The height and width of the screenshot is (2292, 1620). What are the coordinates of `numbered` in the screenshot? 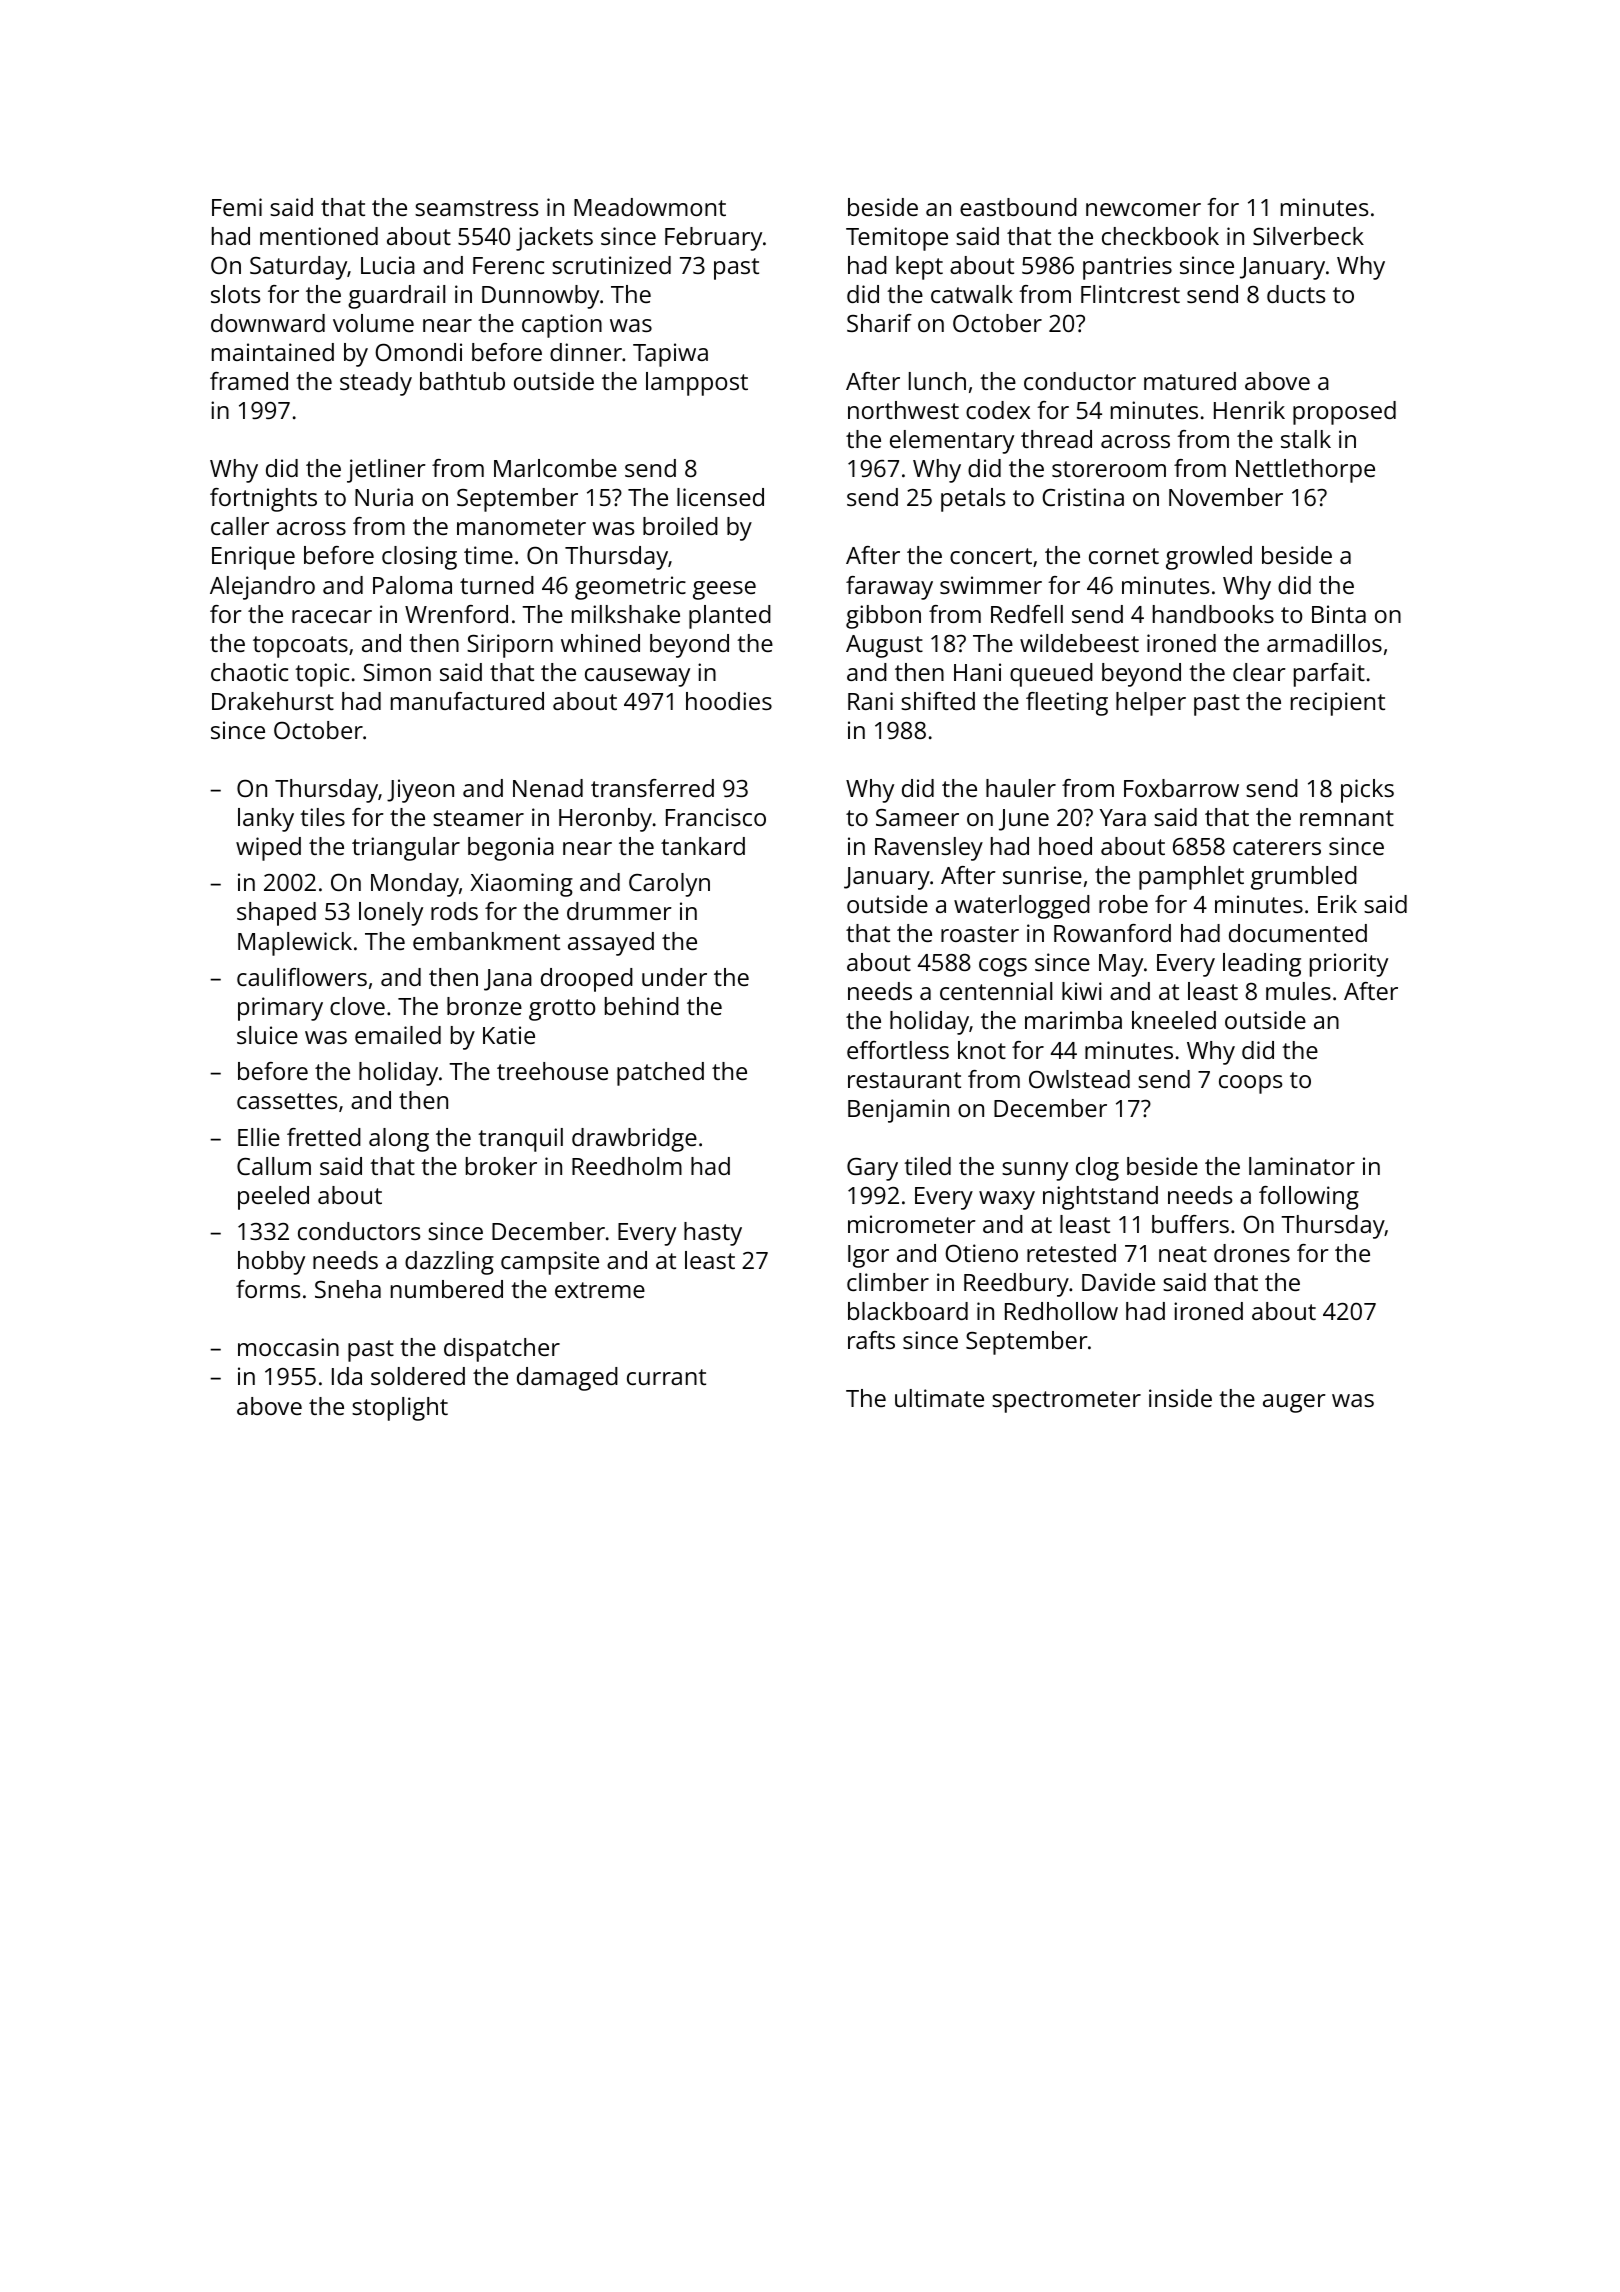 It's located at (447, 1289).
